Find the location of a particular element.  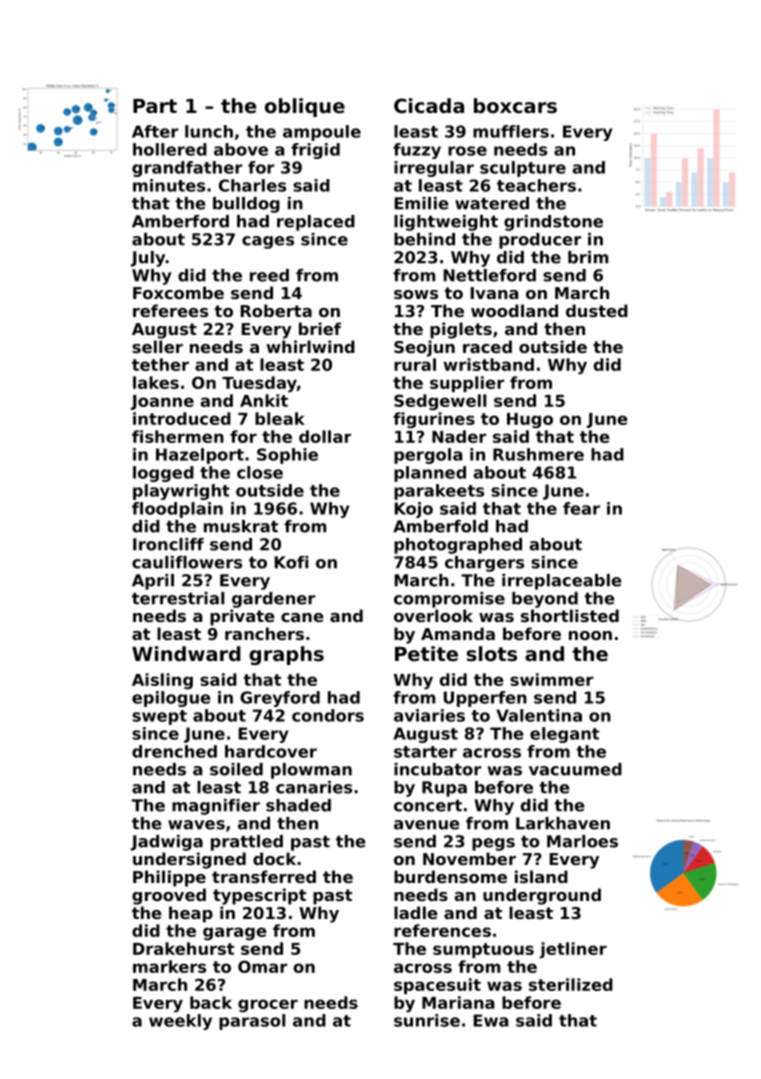

noon is located at coordinates (590, 635).
